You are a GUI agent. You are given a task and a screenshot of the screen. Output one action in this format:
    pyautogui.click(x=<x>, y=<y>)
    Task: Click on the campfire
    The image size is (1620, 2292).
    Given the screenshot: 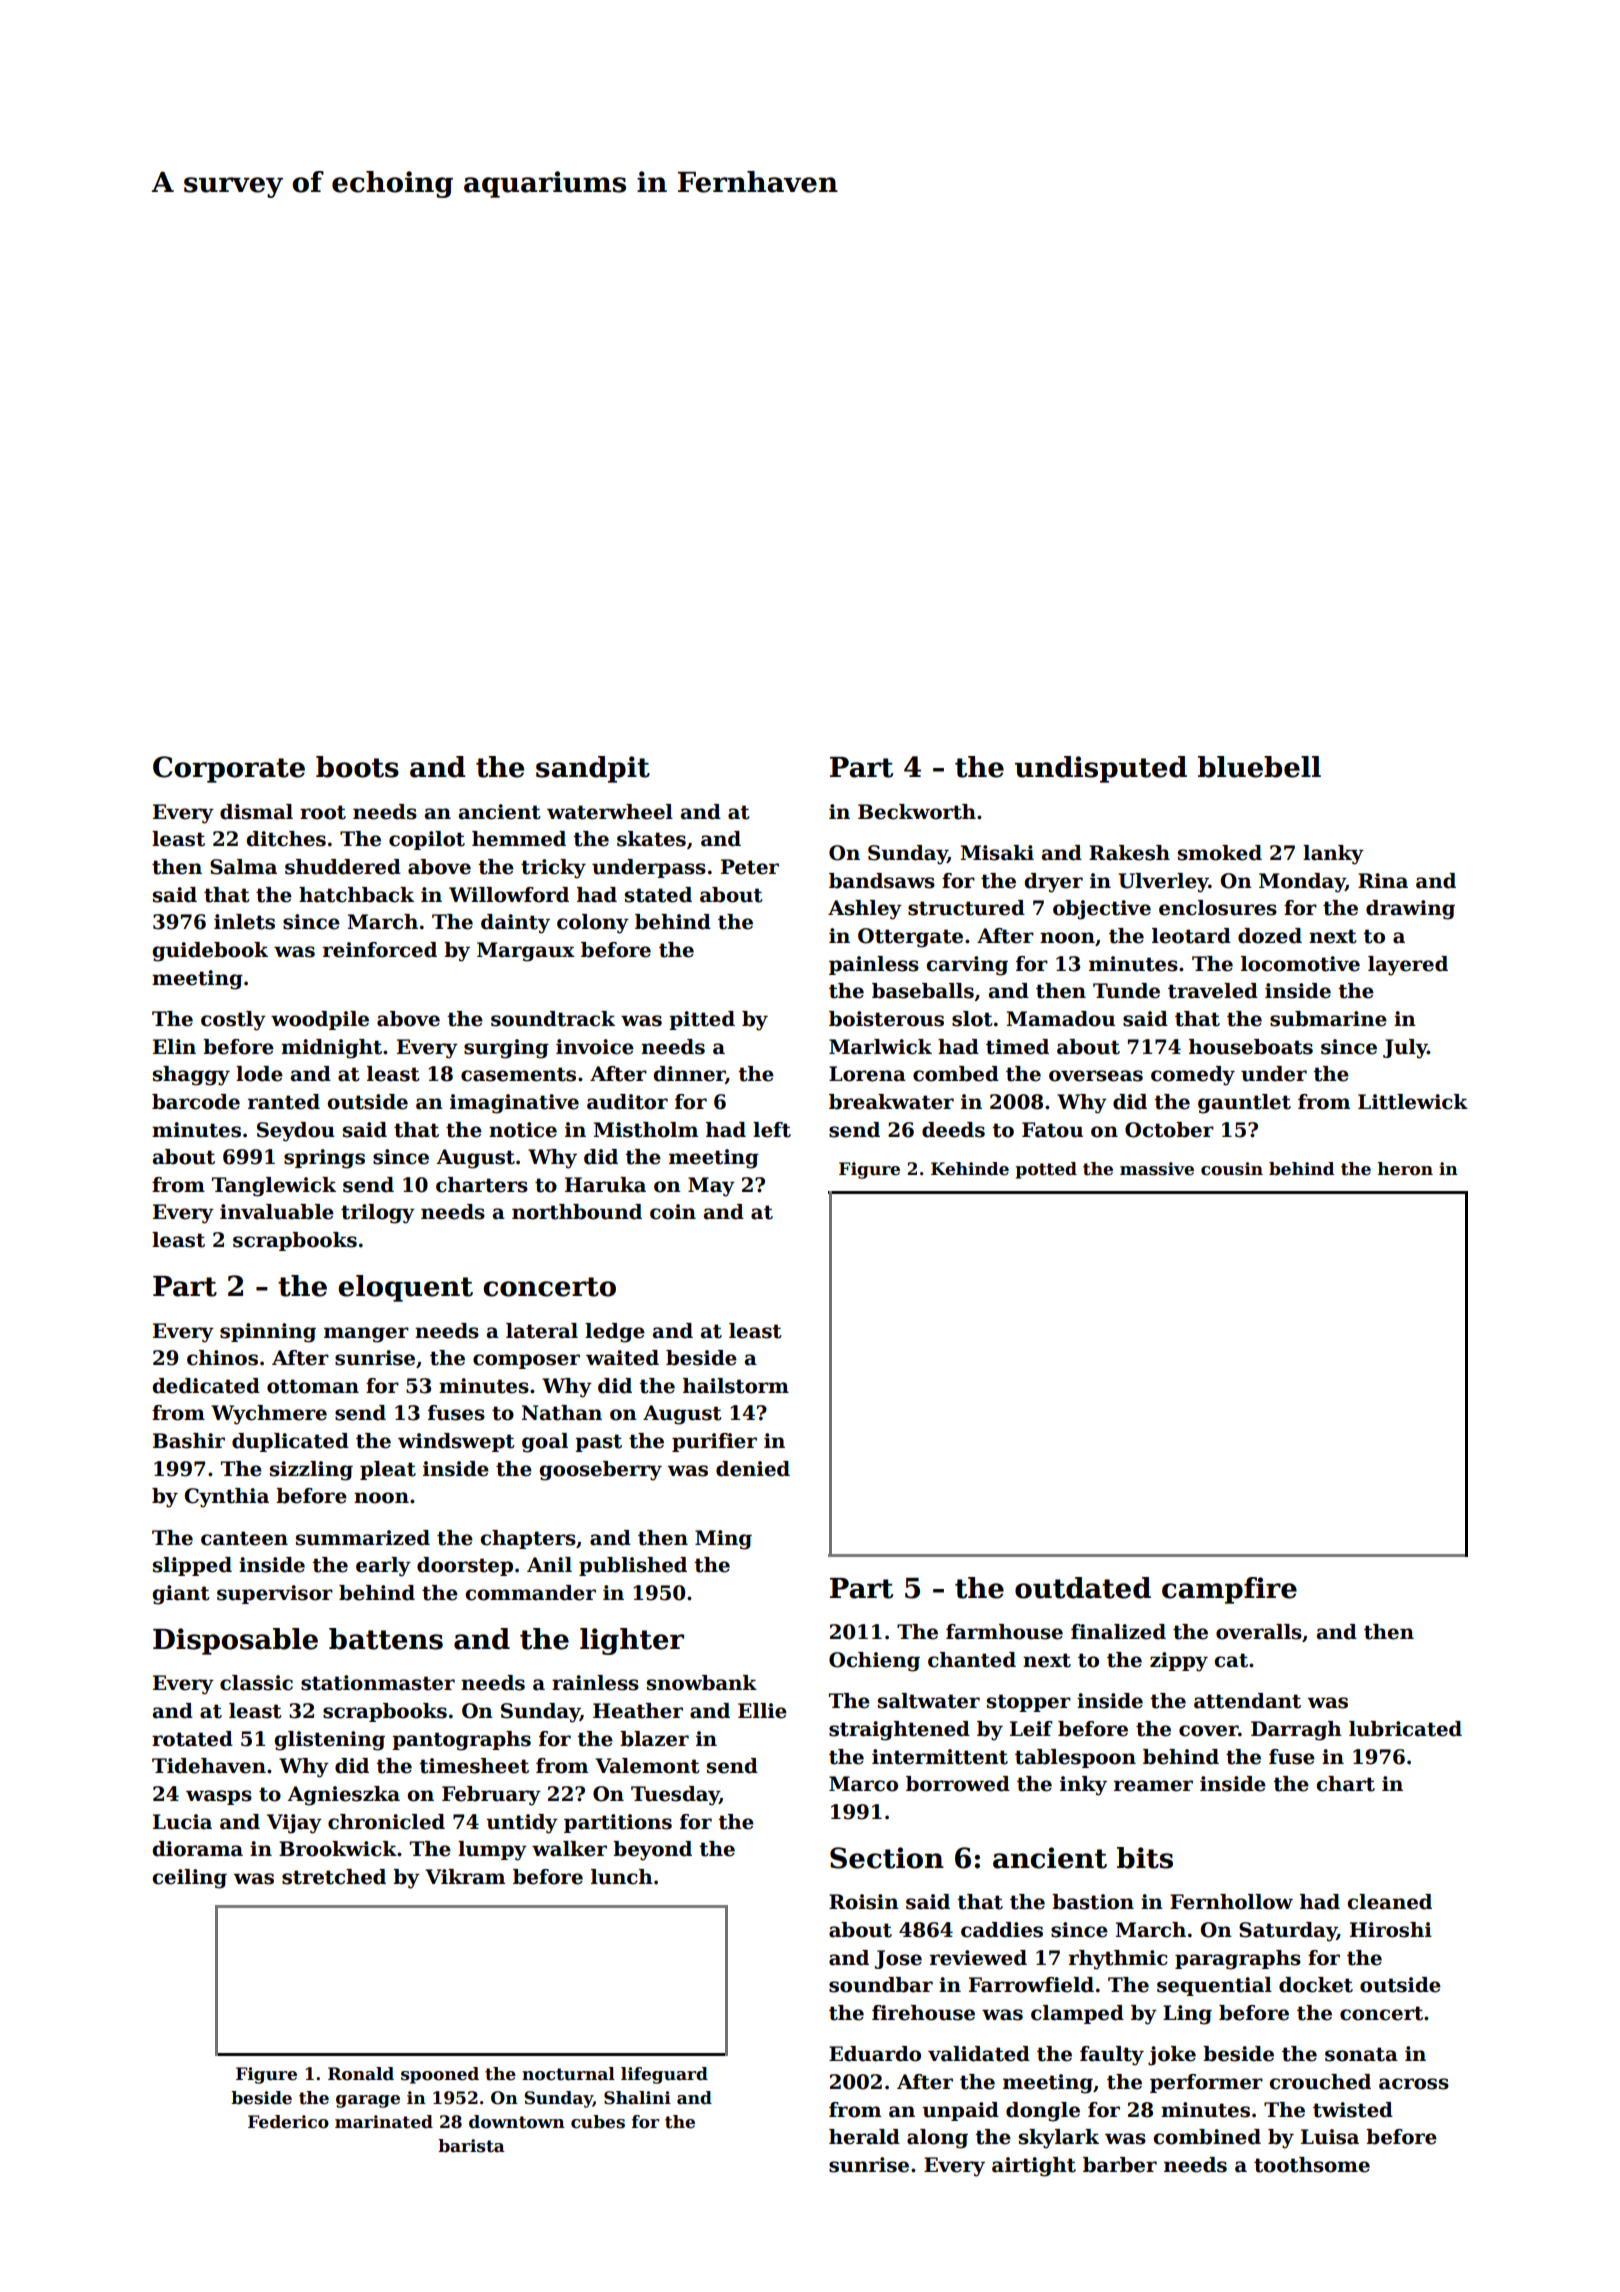 What is the action you would take?
    pyautogui.click(x=1229, y=1590)
